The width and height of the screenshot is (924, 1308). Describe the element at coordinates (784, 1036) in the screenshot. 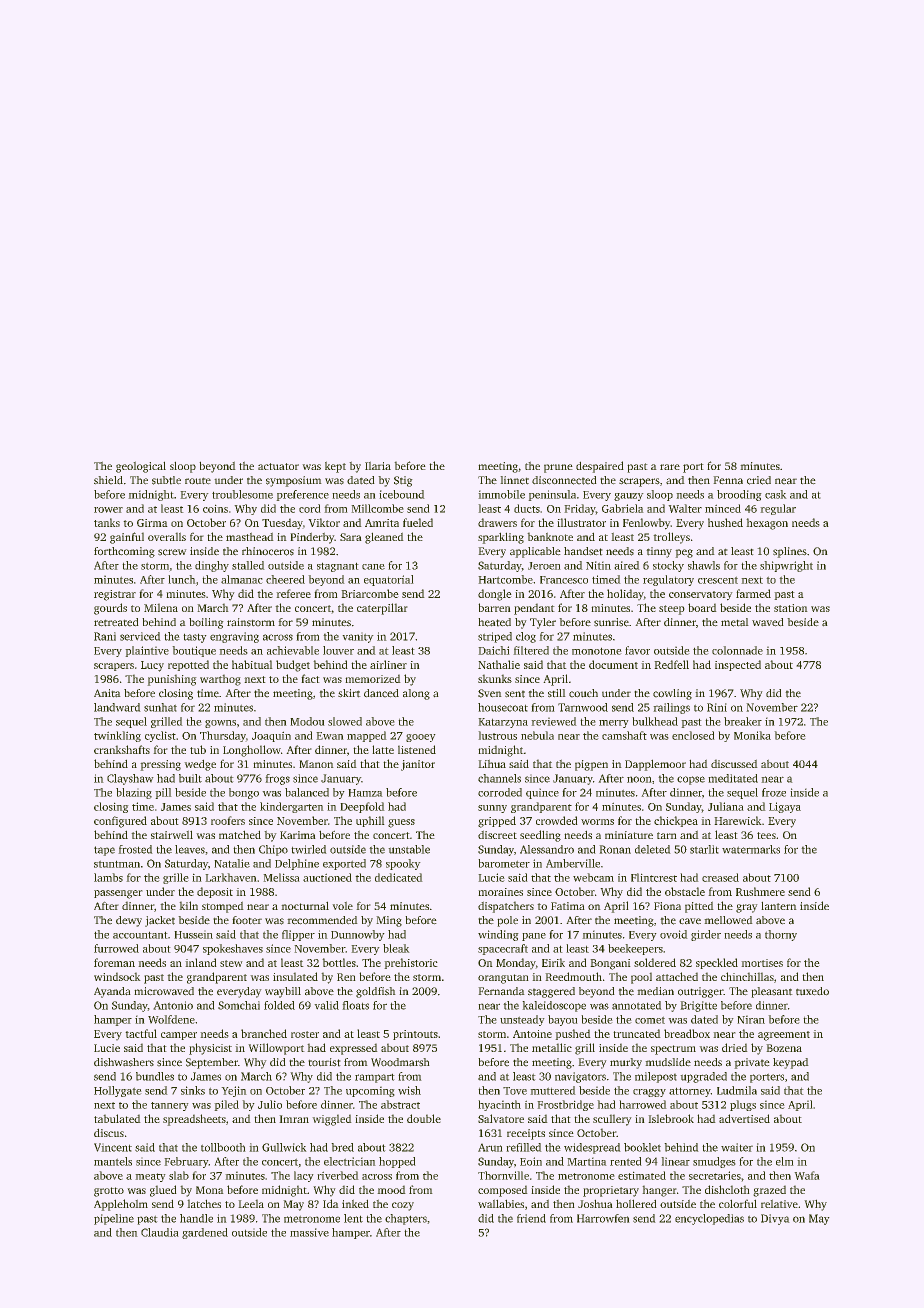

I see `agreement` at that location.
